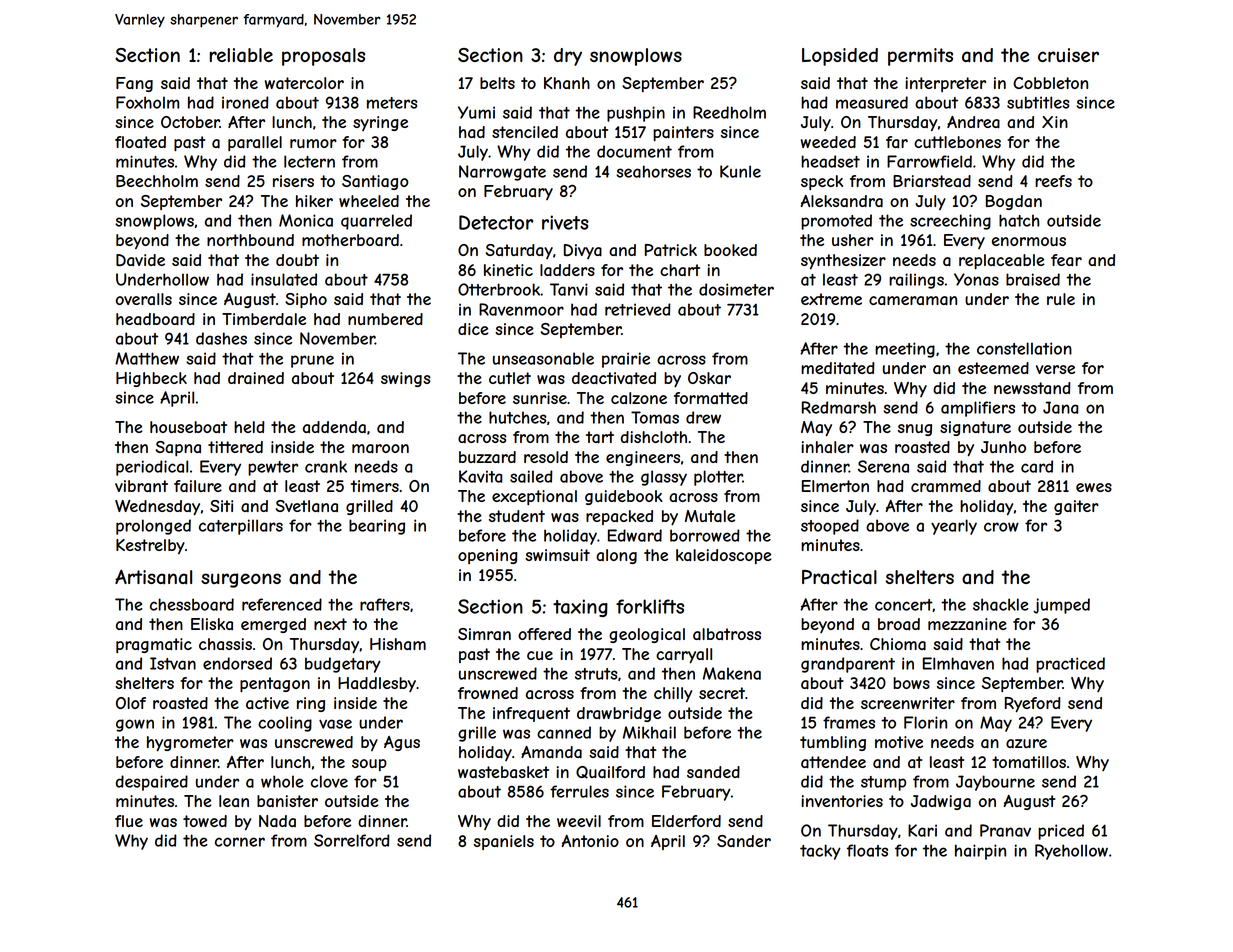  What do you see at coordinates (654, 437) in the document?
I see `dishcloth` at bounding box center [654, 437].
